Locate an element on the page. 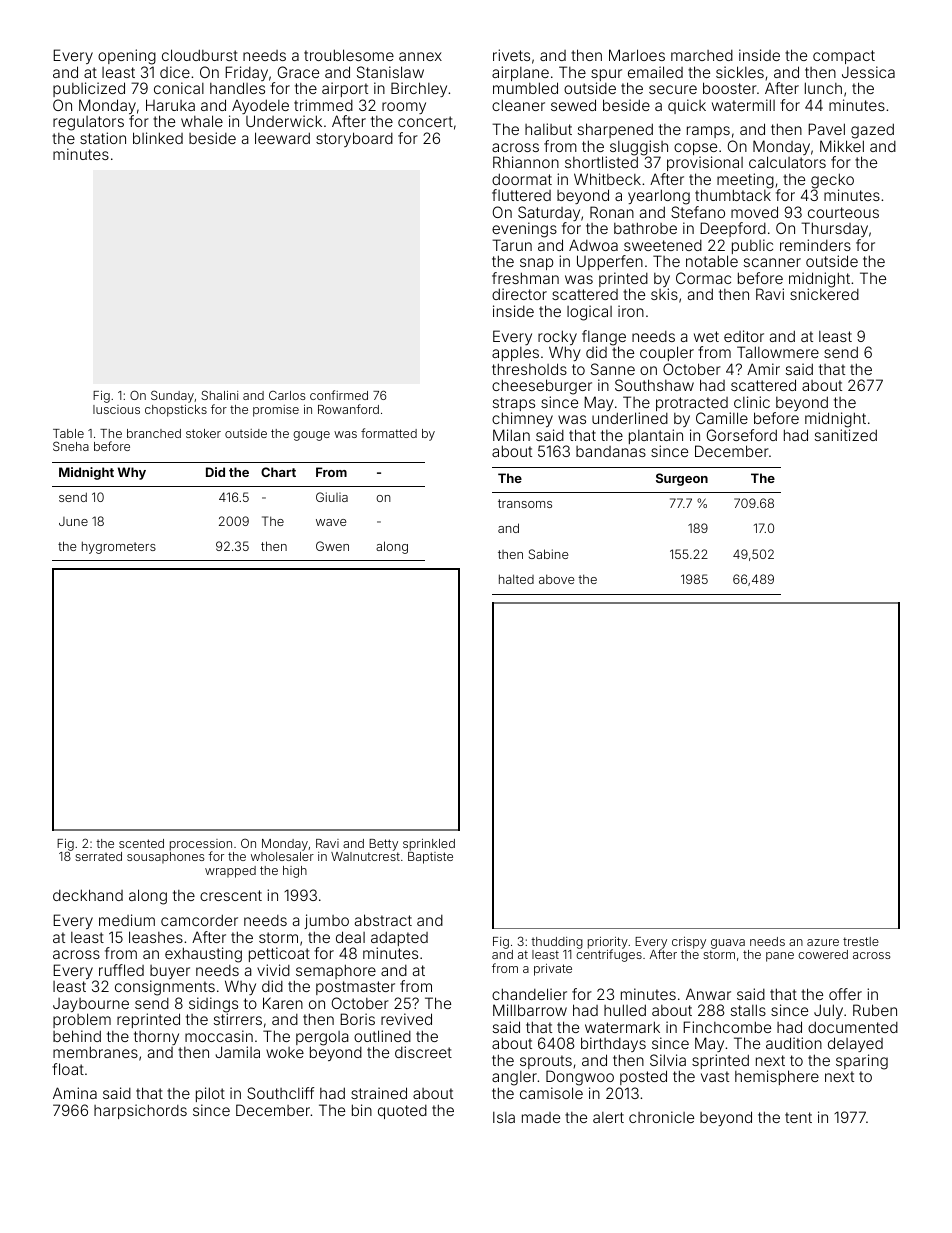 This image has width=952, height=1233. harpsichords is located at coordinates (140, 1111).
